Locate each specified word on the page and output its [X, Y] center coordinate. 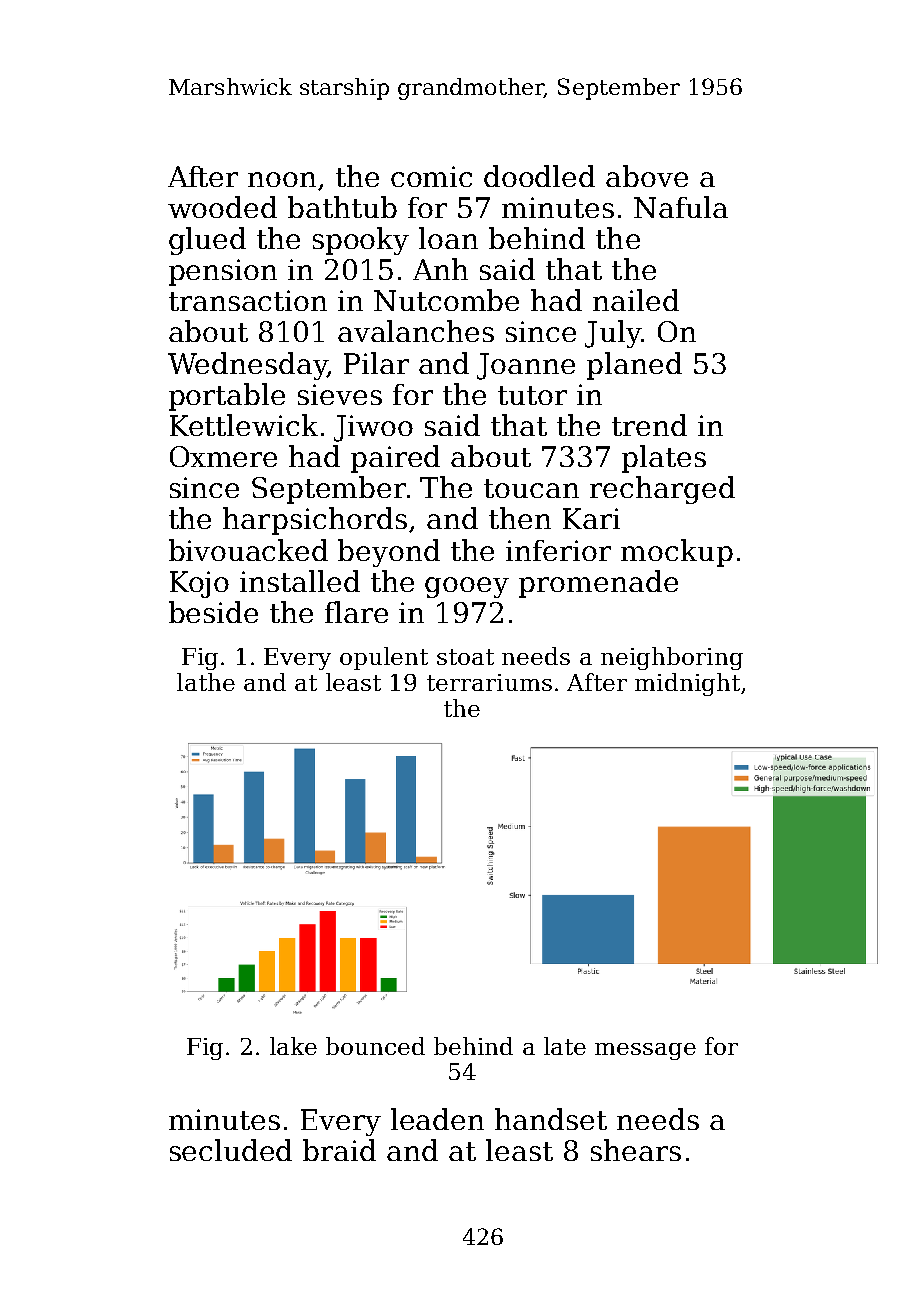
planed [634, 366]
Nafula [681, 207]
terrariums [489, 682]
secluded [231, 1150]
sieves [340, 394]
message [645, 1051]
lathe [206, 682]
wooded [222, 207]
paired [395, 459]
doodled [539, 176]
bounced [375, 1046]
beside [213, 612]
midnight [687, 684]
